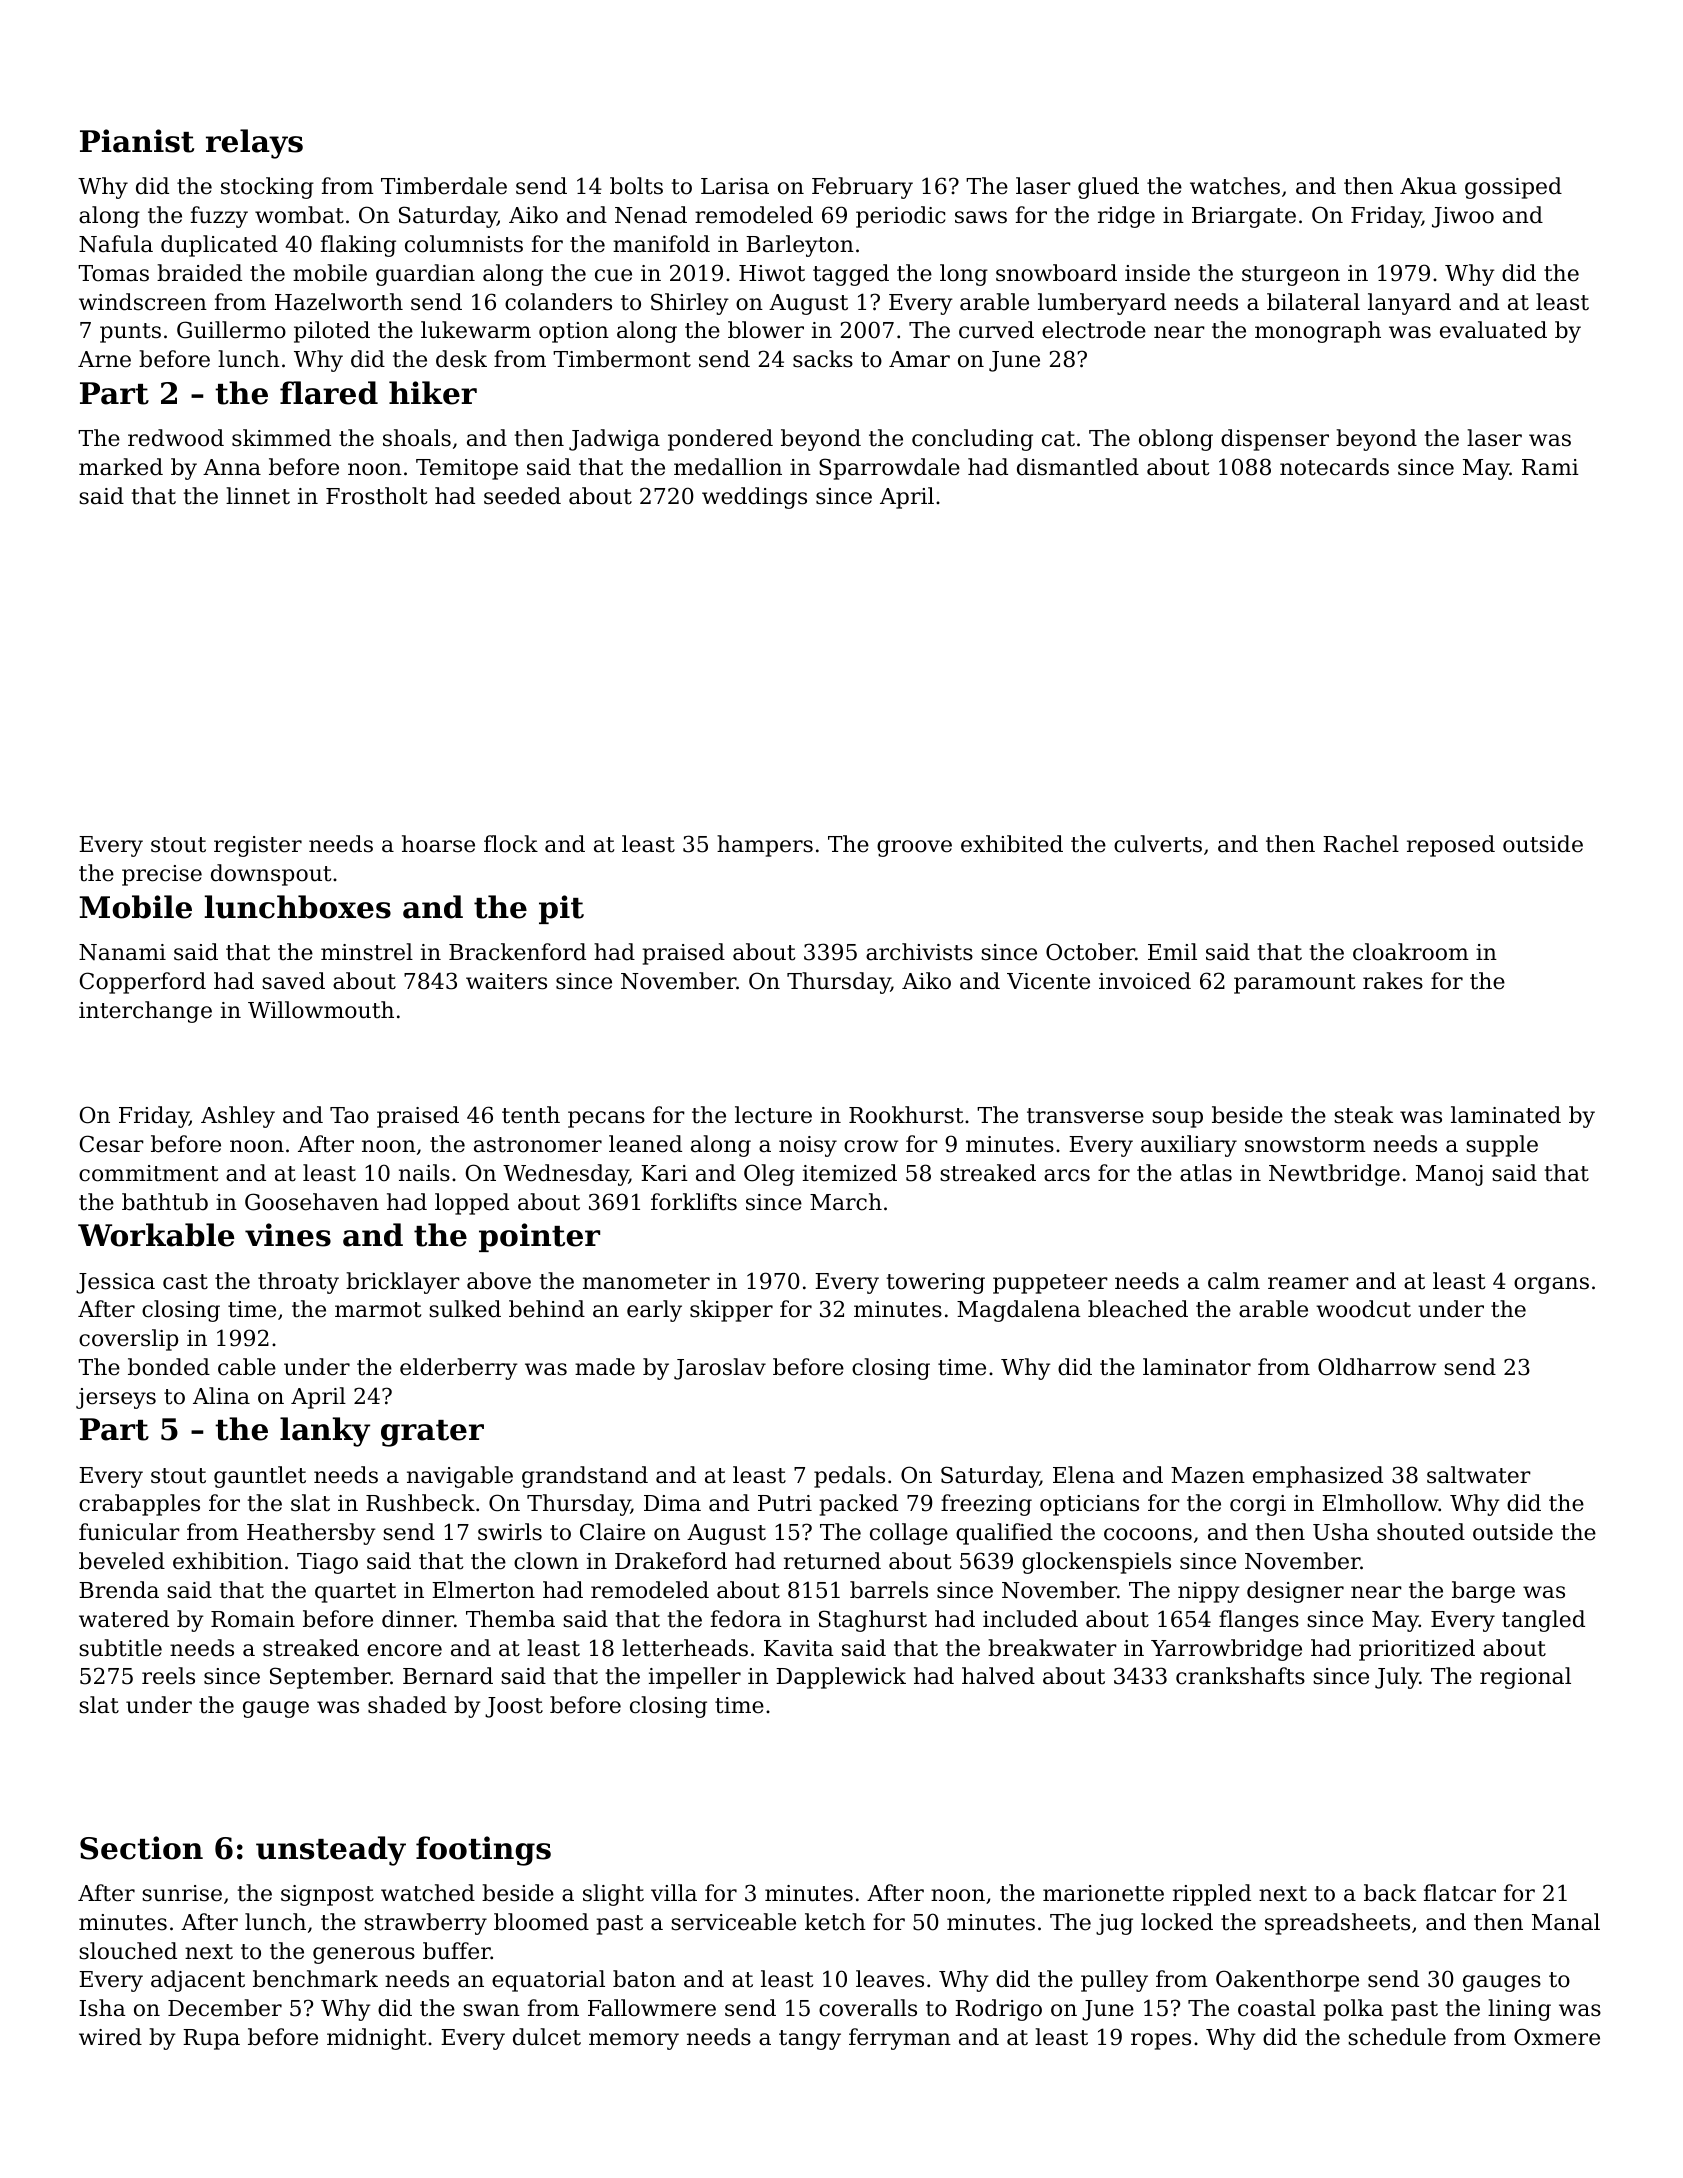  Describe the element at coordinates (1493, 330) in the screenshot. I see `evaluated` at that location.
